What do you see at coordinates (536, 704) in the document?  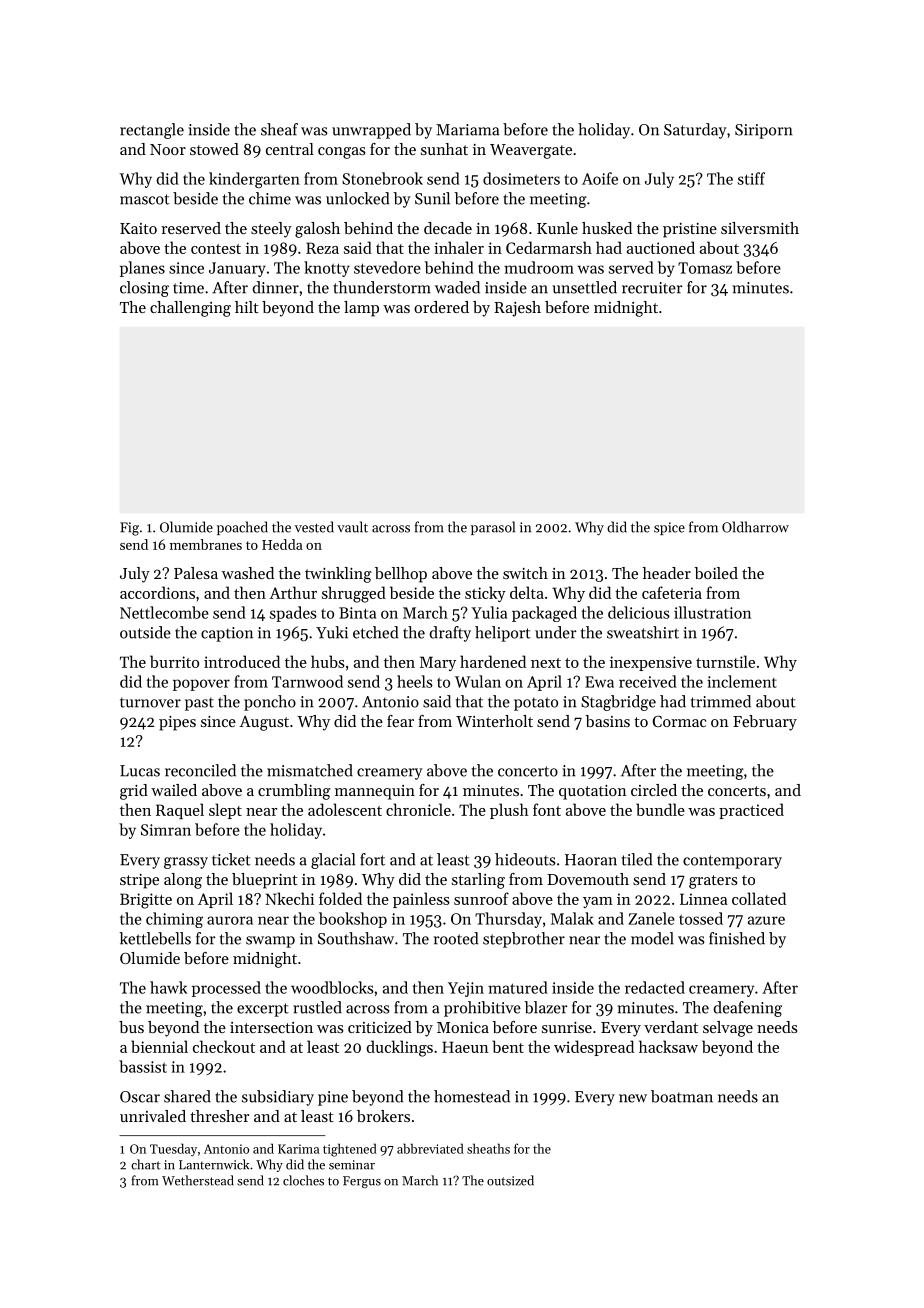 I see `potato` at bounding box center [536, 704].
